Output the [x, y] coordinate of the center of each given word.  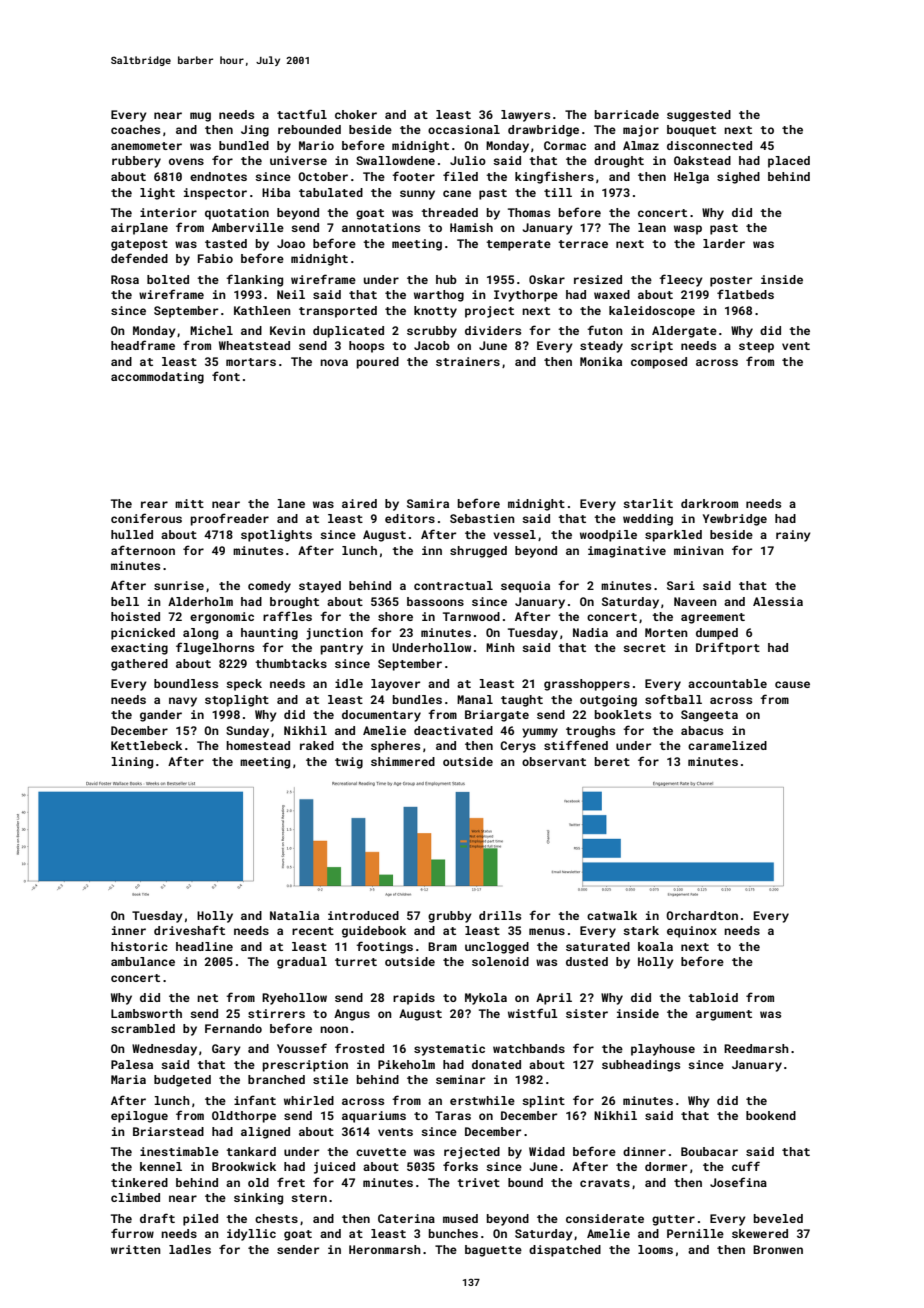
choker [356, 114]
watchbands [529, 1048]
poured [378, 363]
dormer [666, 1166]
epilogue [139, 1117]
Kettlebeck [146, 745]
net [207, 998]
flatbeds [745, 294]
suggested [699, 116]
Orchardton [702, 915]
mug [200, 117]
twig [349, 763]
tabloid [713, 997]
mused [460, 1218]
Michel [211, 330]
